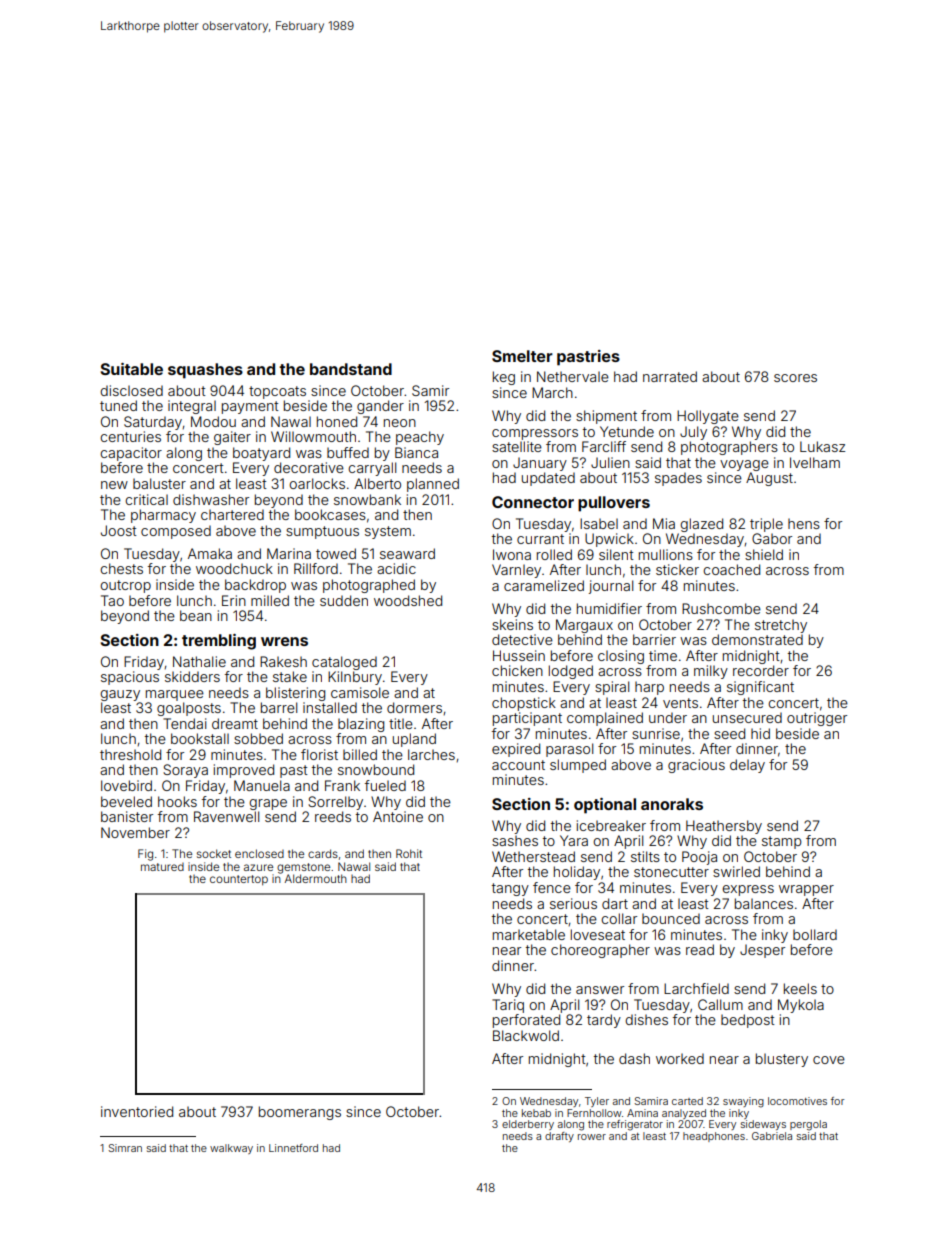 The width and height of the screenshot is (952, 1233). Describe the element at coordinates (388, 532) in the screenshot. I see `system` at that location.
